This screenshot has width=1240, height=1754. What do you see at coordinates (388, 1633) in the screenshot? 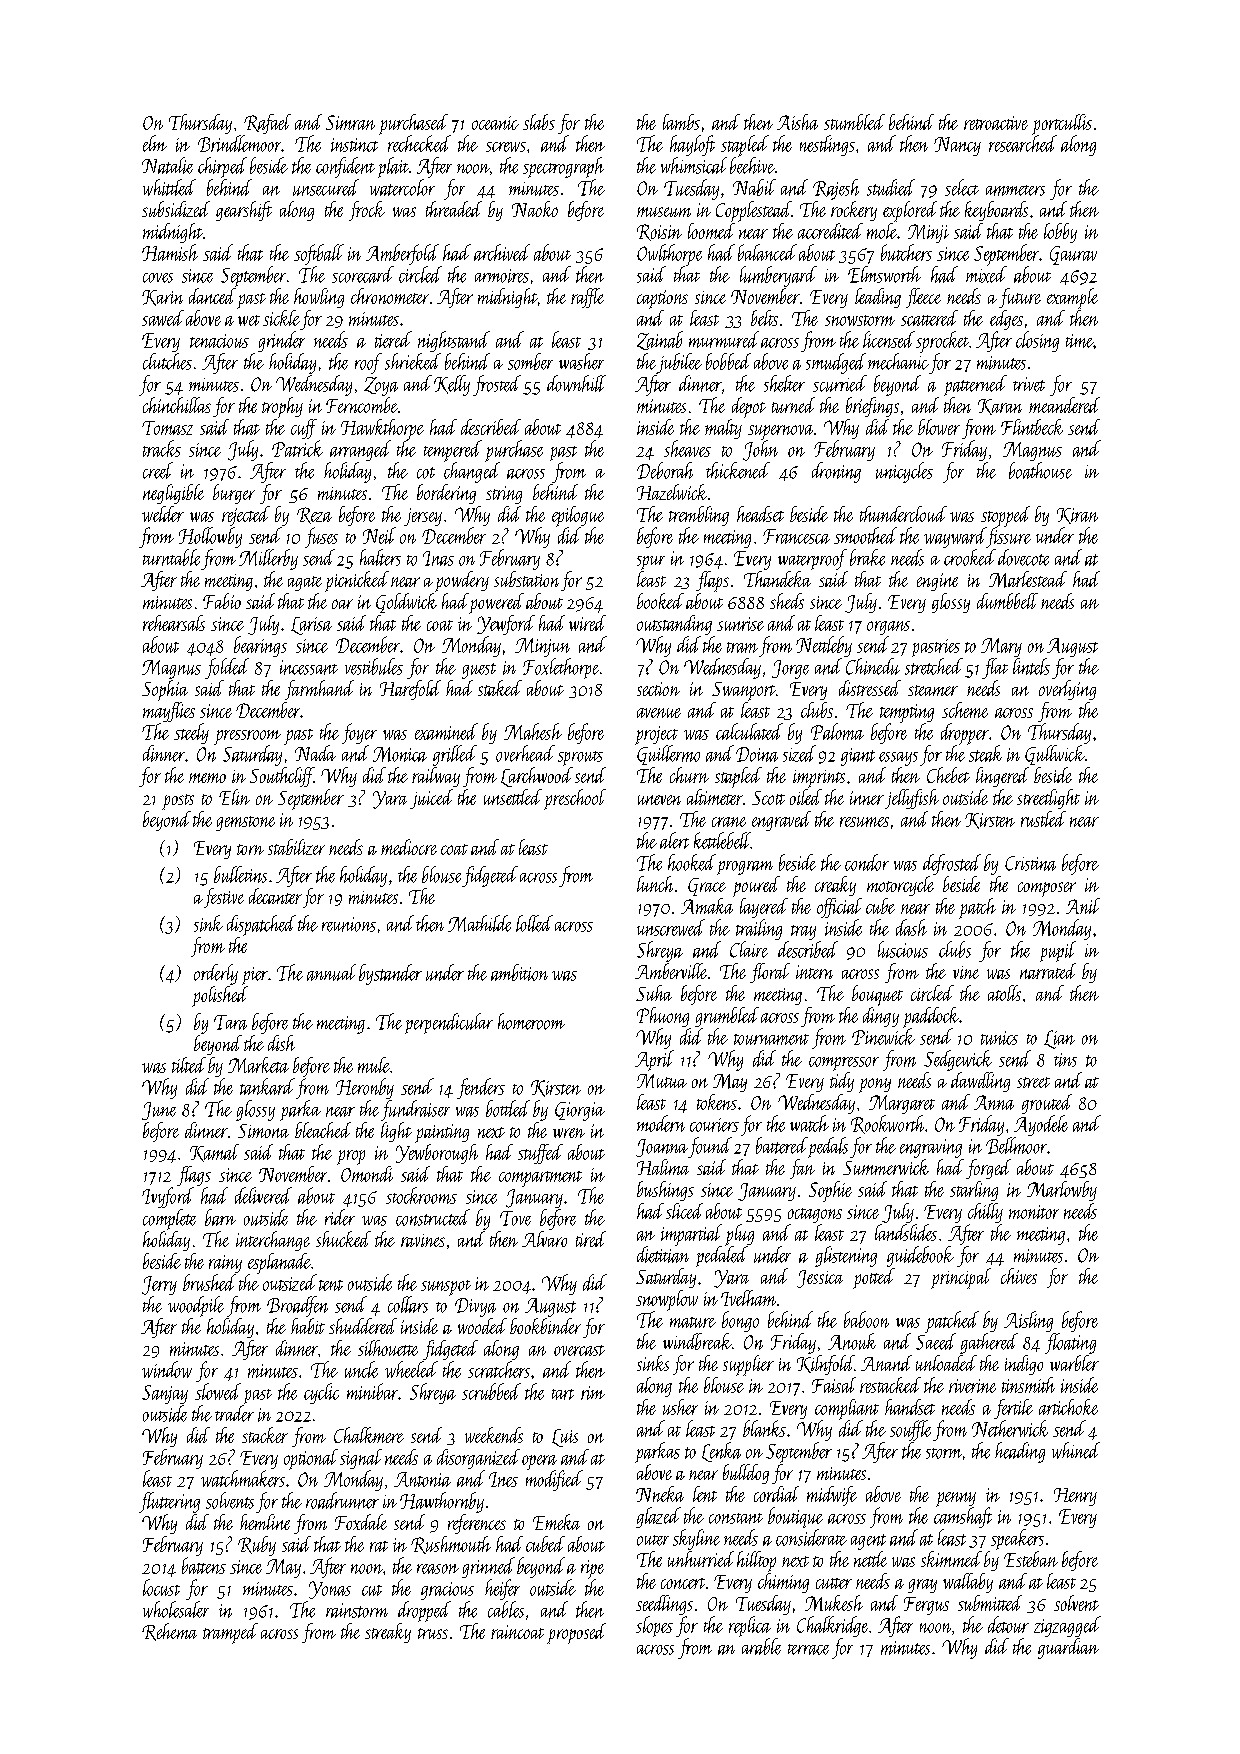
I see `streaky` at bounding box center [388, 1633].
